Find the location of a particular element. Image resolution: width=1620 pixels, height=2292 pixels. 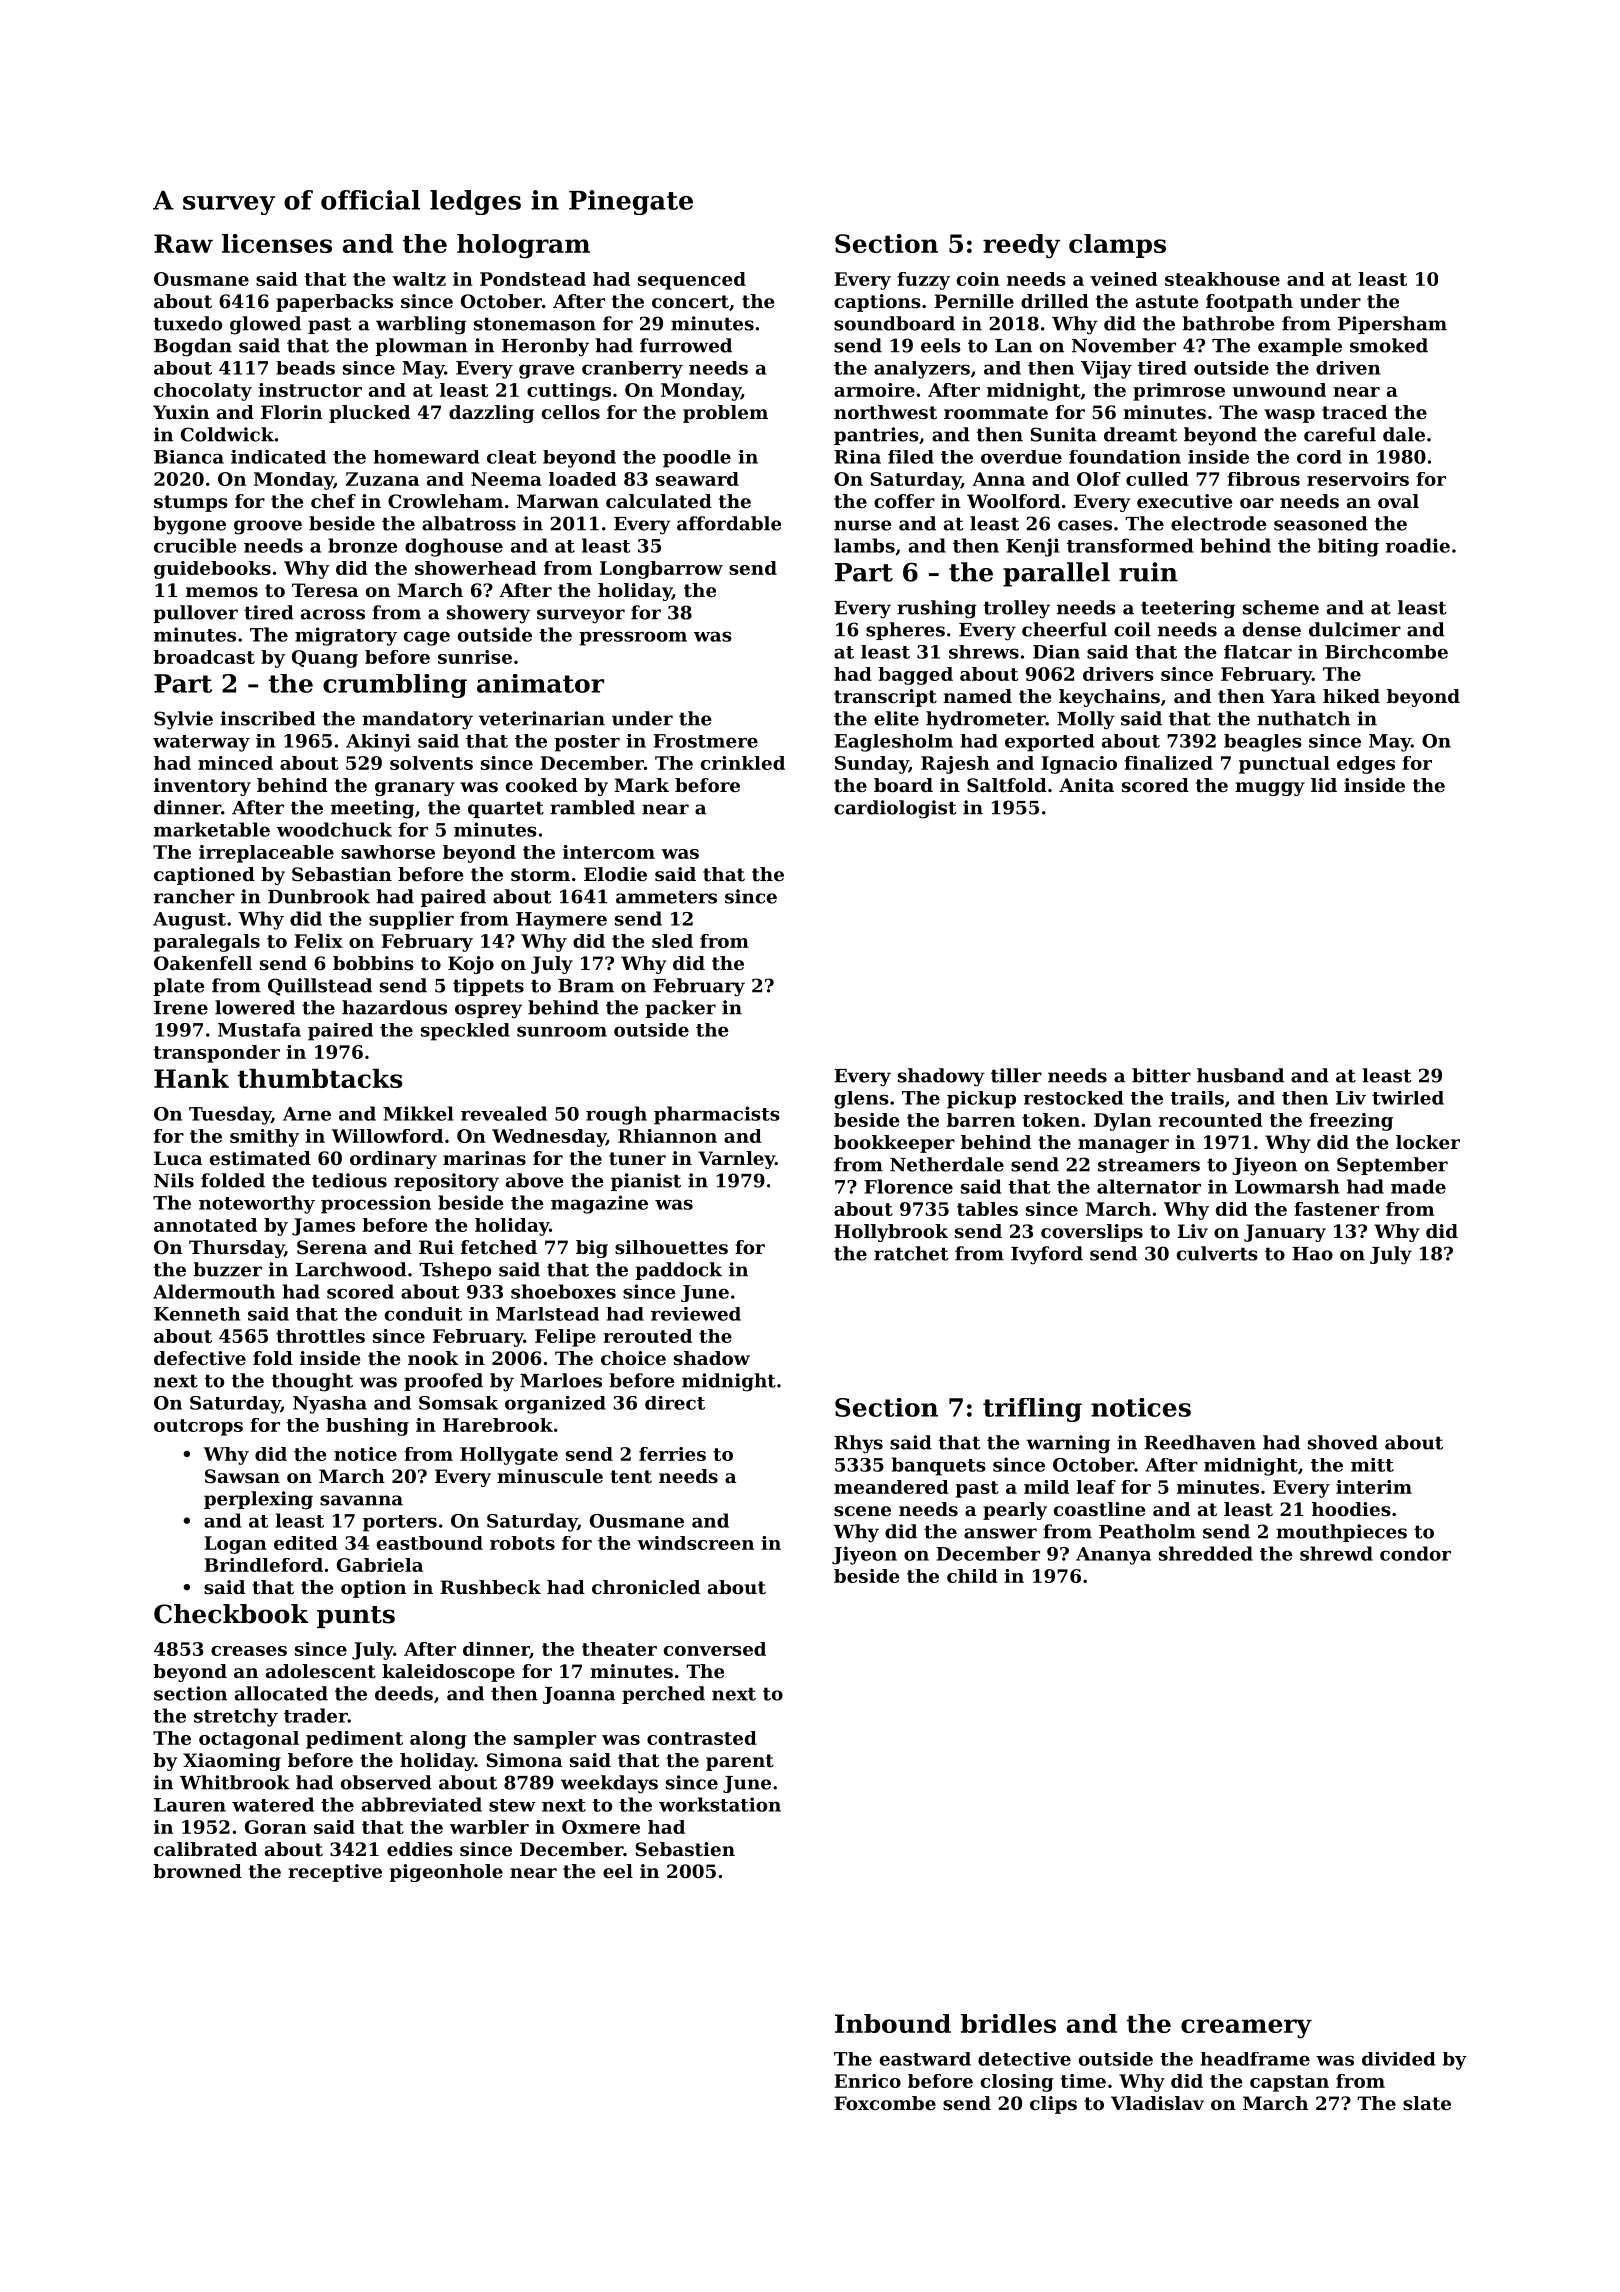

sequenced is located at coordinates (692, 281).
